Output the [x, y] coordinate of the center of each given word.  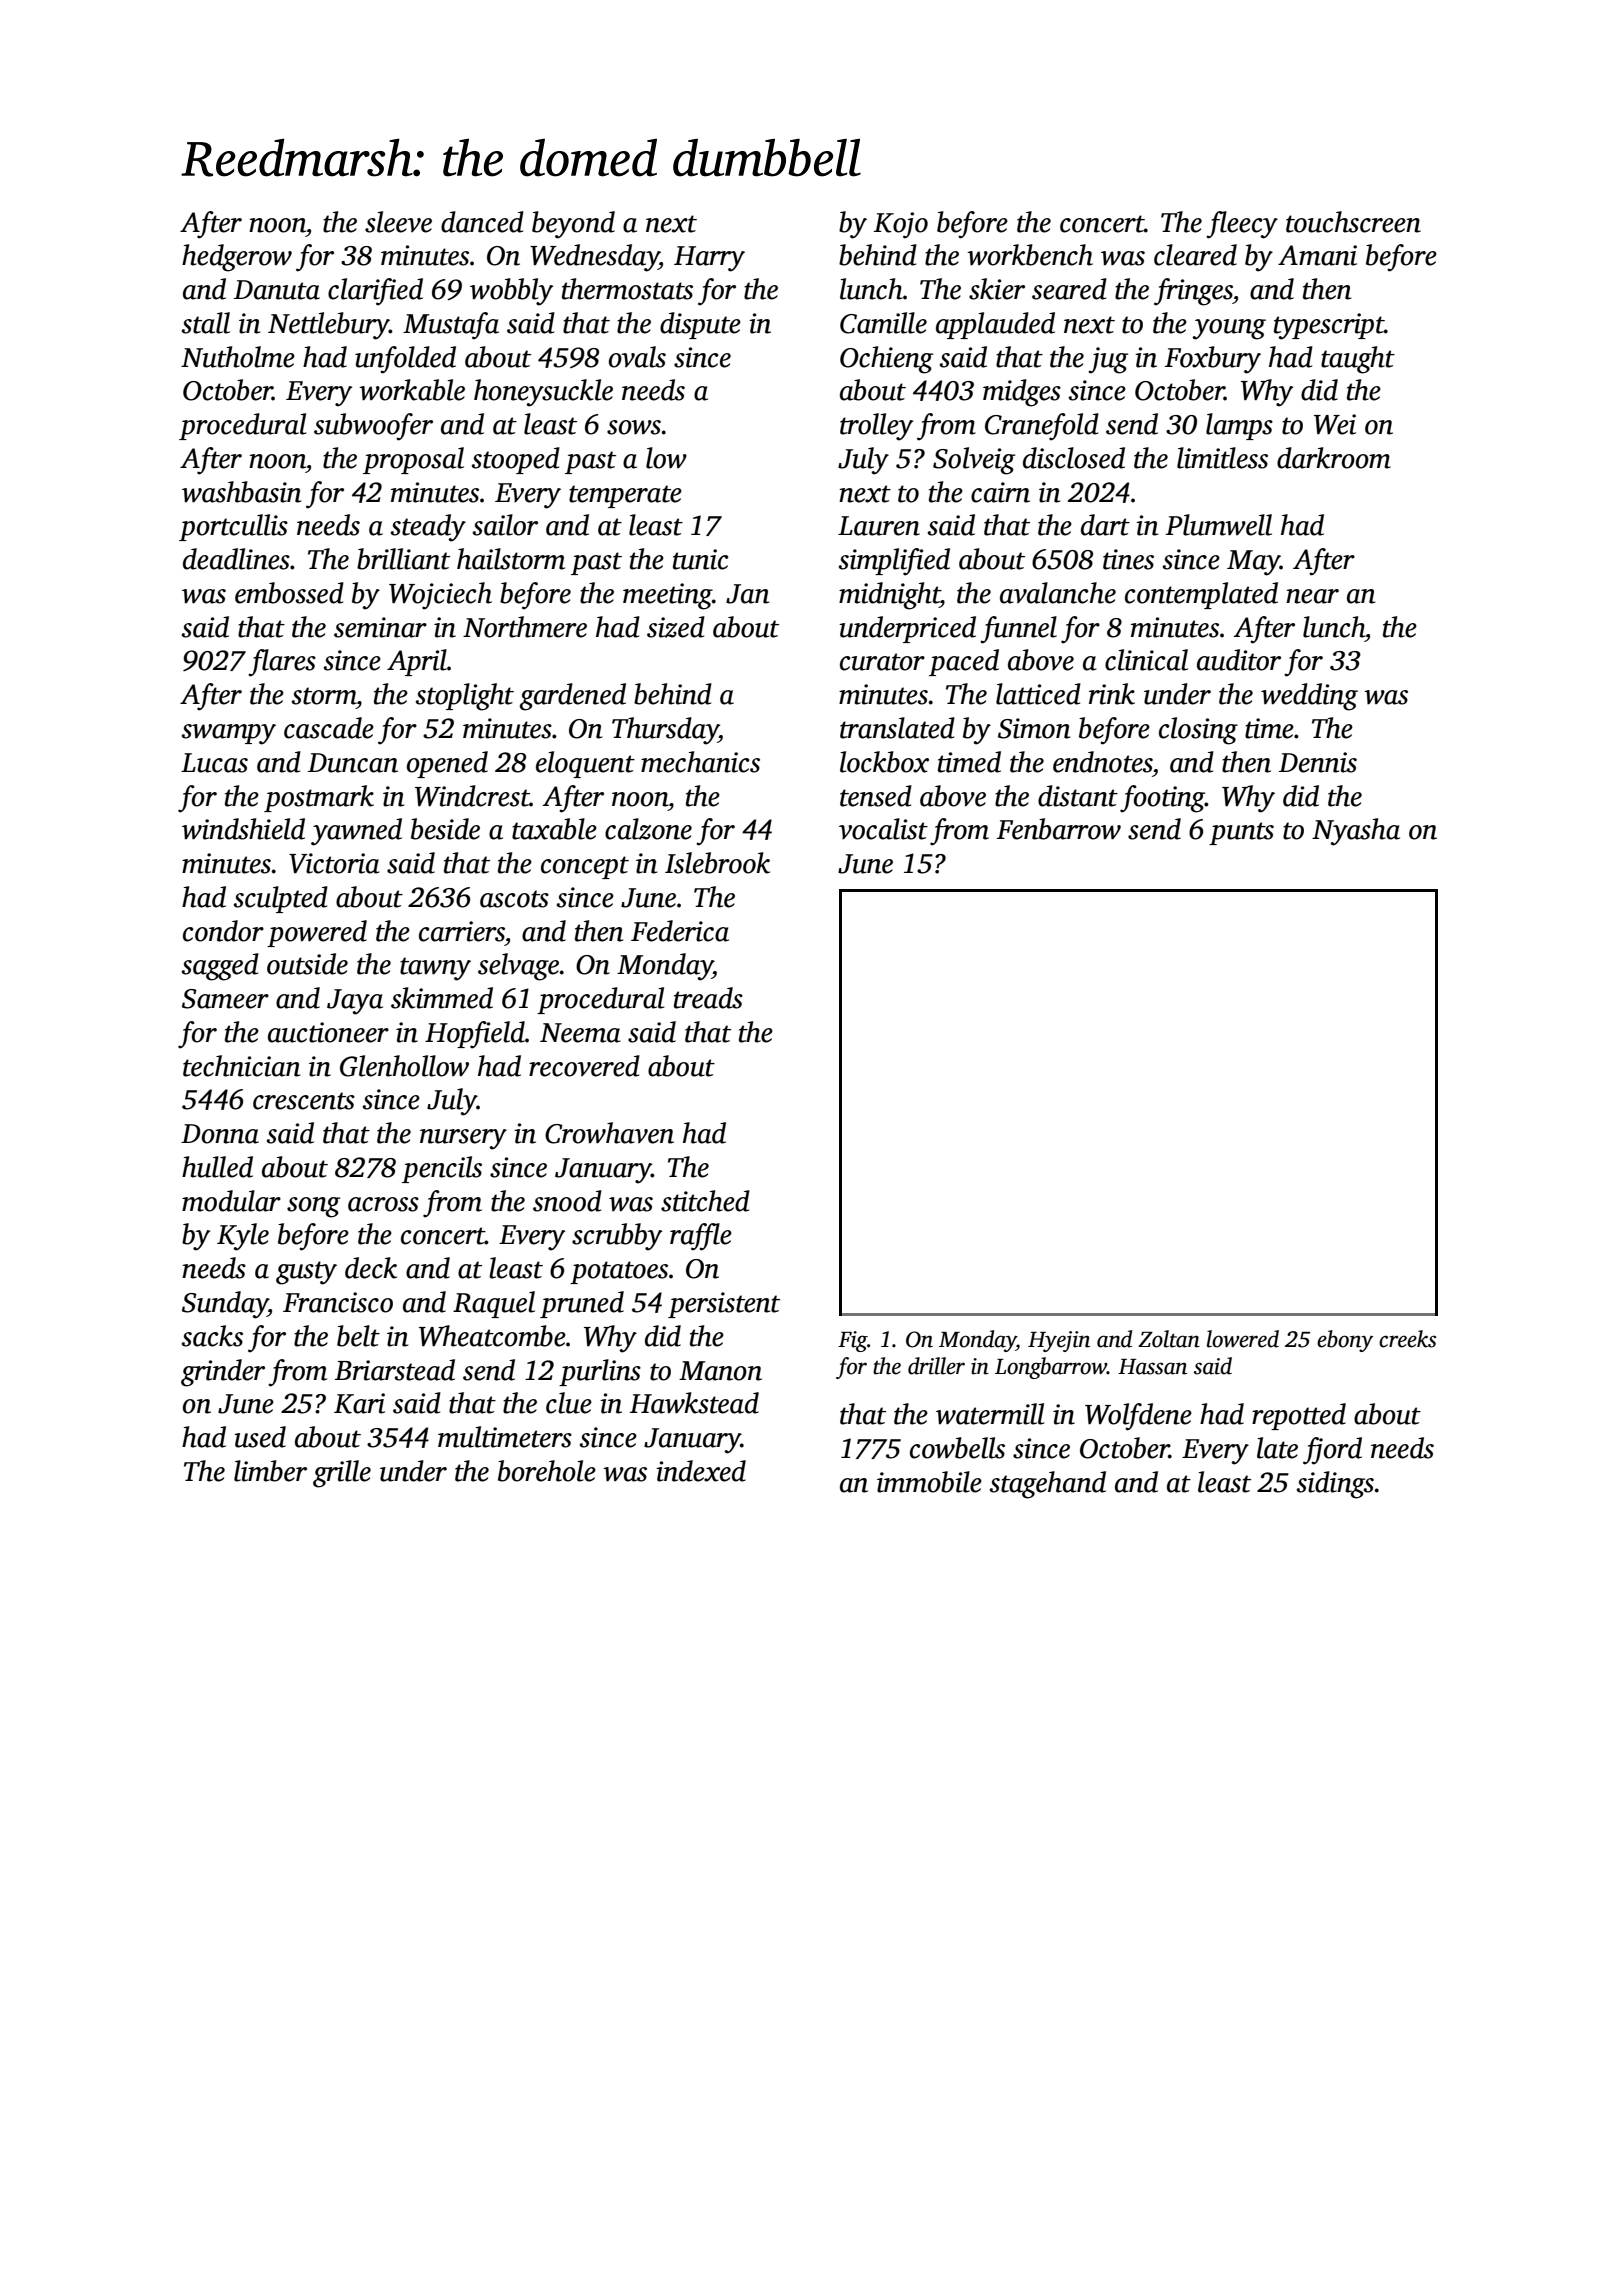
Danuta [277, 290]
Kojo [901, 225]
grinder [223, 1373]
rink [1112, 694]
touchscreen [1353, 222]
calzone [648, 829]
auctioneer [328, 1032]
